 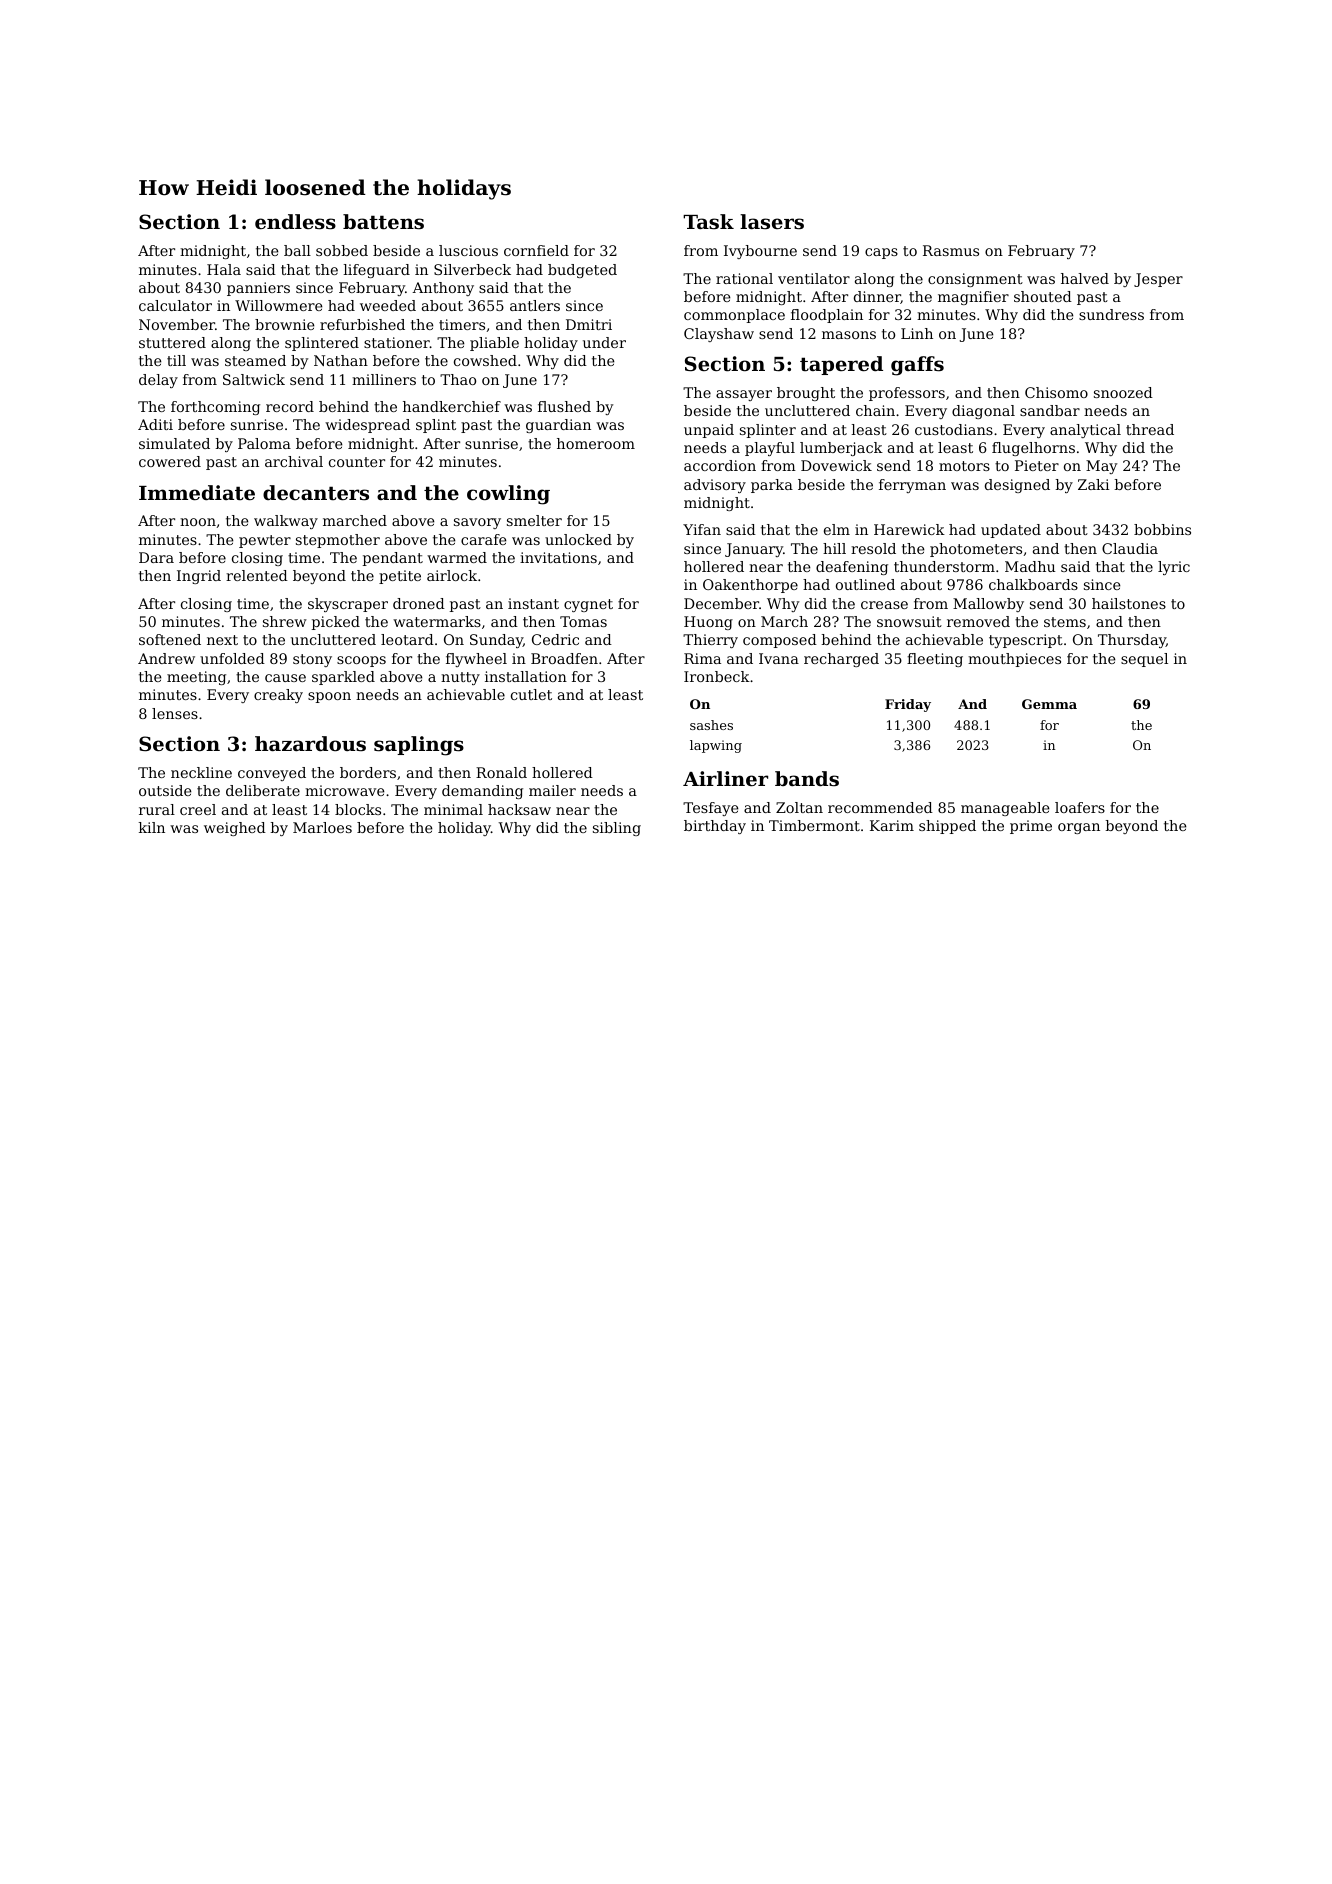 I want to click on Ingrid, so click(x=199, y=577).
